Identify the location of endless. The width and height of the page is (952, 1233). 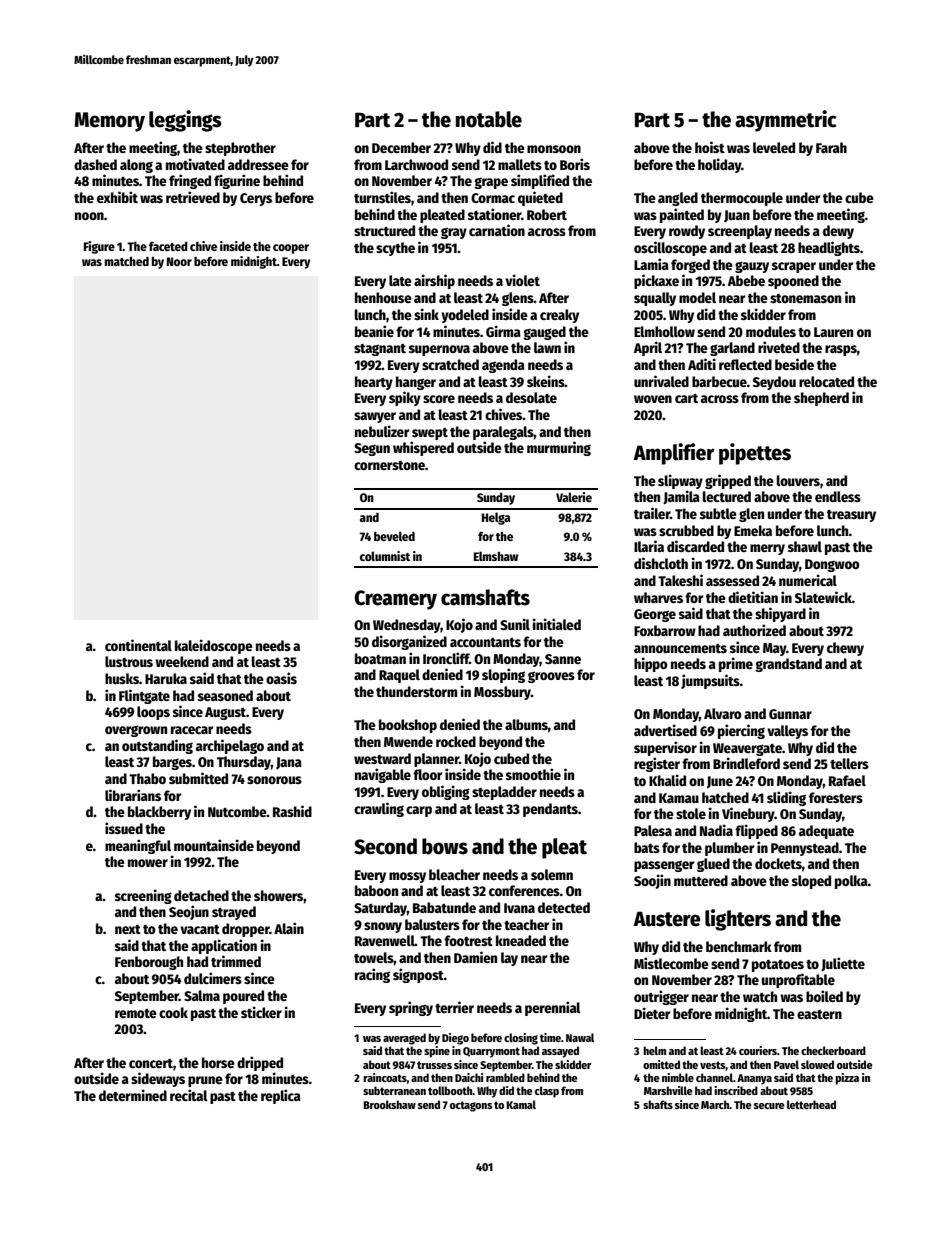
(838, 496).
